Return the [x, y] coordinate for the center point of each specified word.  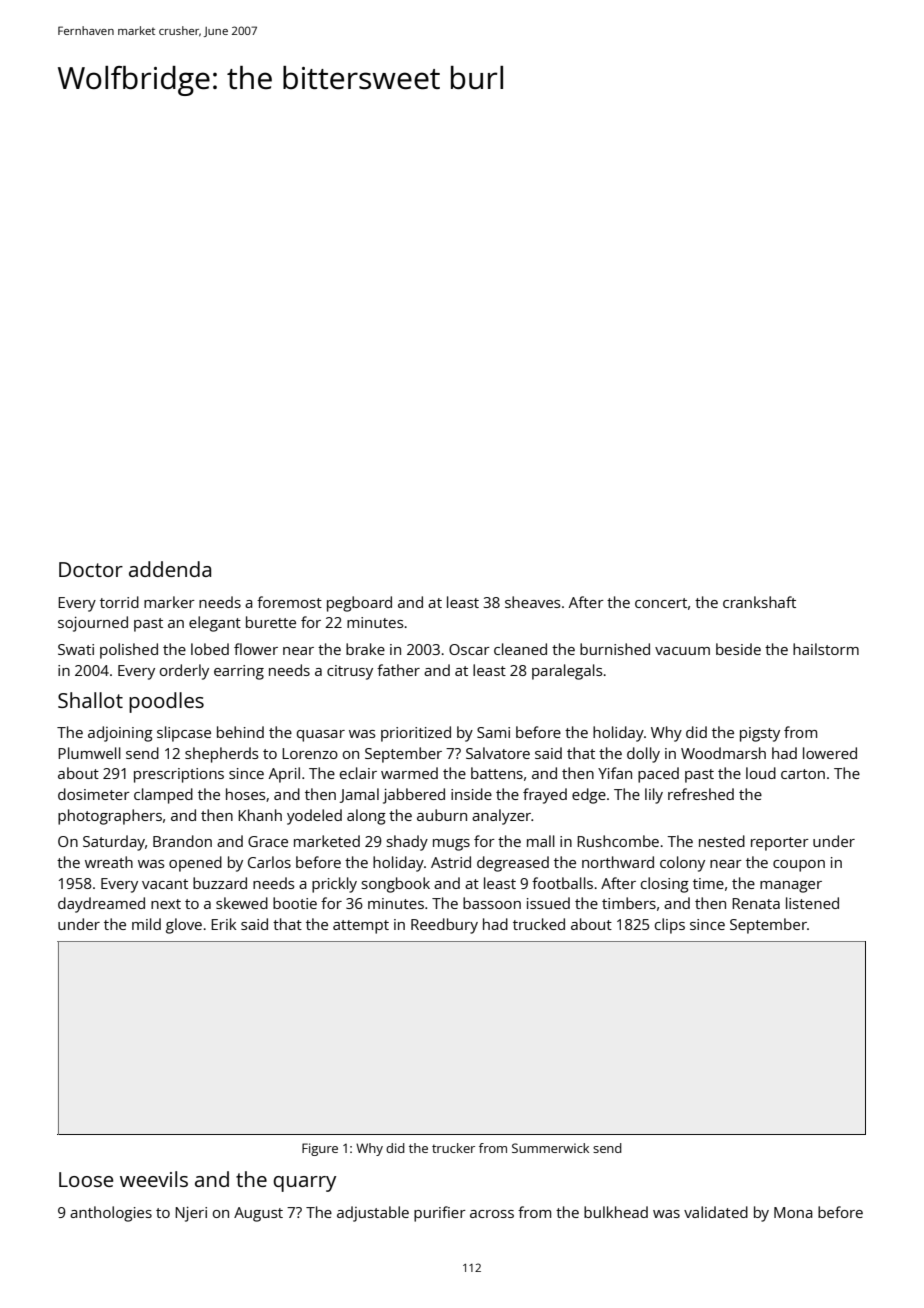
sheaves [532, 602]
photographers [110, 817]
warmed [409, 773]
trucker [453, 1148]
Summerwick [550, 1148]
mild [146, 924]
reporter [780, 844]
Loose [86, 1179]
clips [670, 926]
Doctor [91, 569]
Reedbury [444, 926]
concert [661, 603]
